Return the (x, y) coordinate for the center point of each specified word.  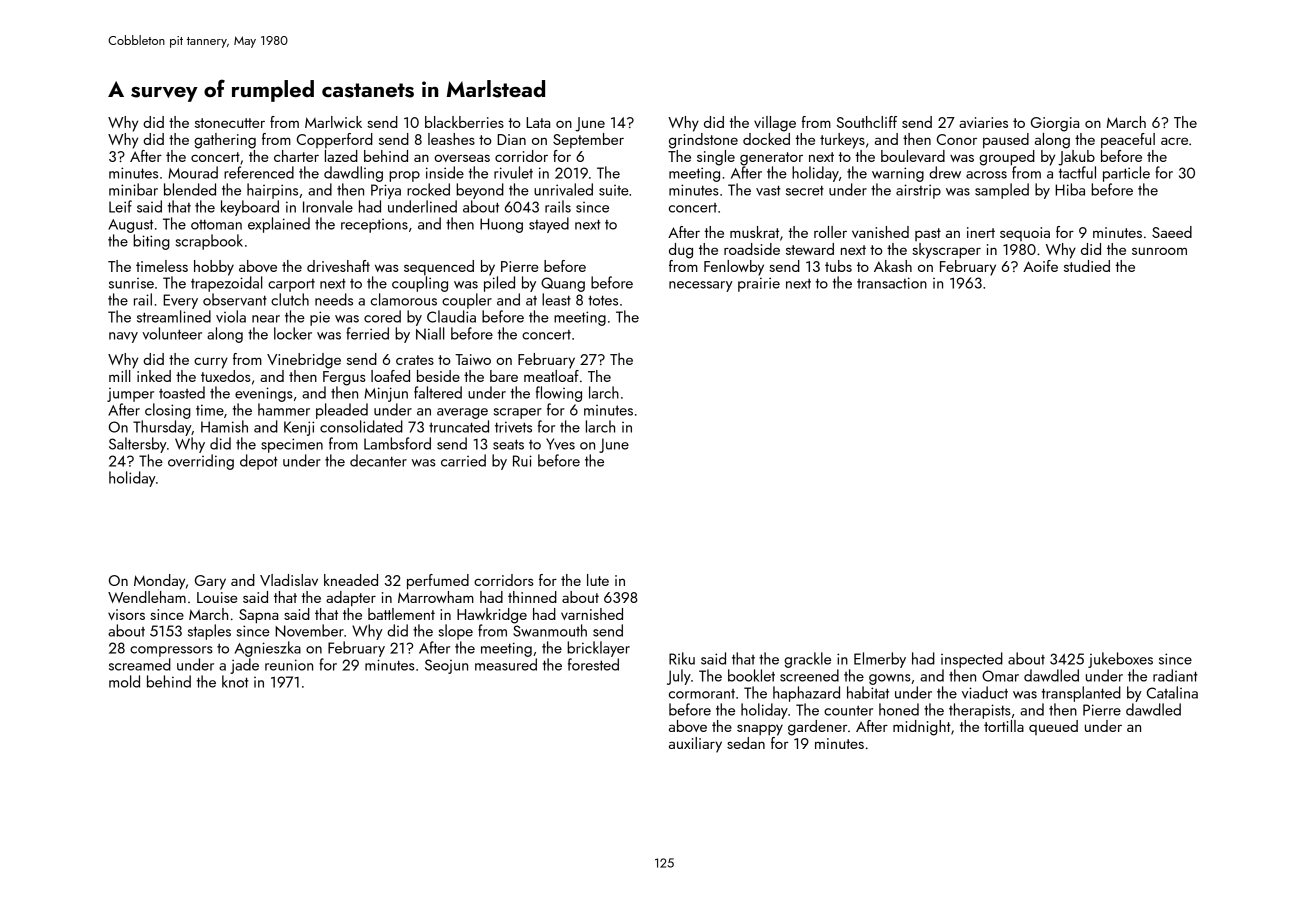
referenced (259, 172)
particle (1126, 174)
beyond (480, 191)
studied (1087, 266)
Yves (560, 444)
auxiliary (695, 745)
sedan (746, 743)
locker (293, 333)
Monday (159, 582)
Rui (522, 461)
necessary (701, 286)
